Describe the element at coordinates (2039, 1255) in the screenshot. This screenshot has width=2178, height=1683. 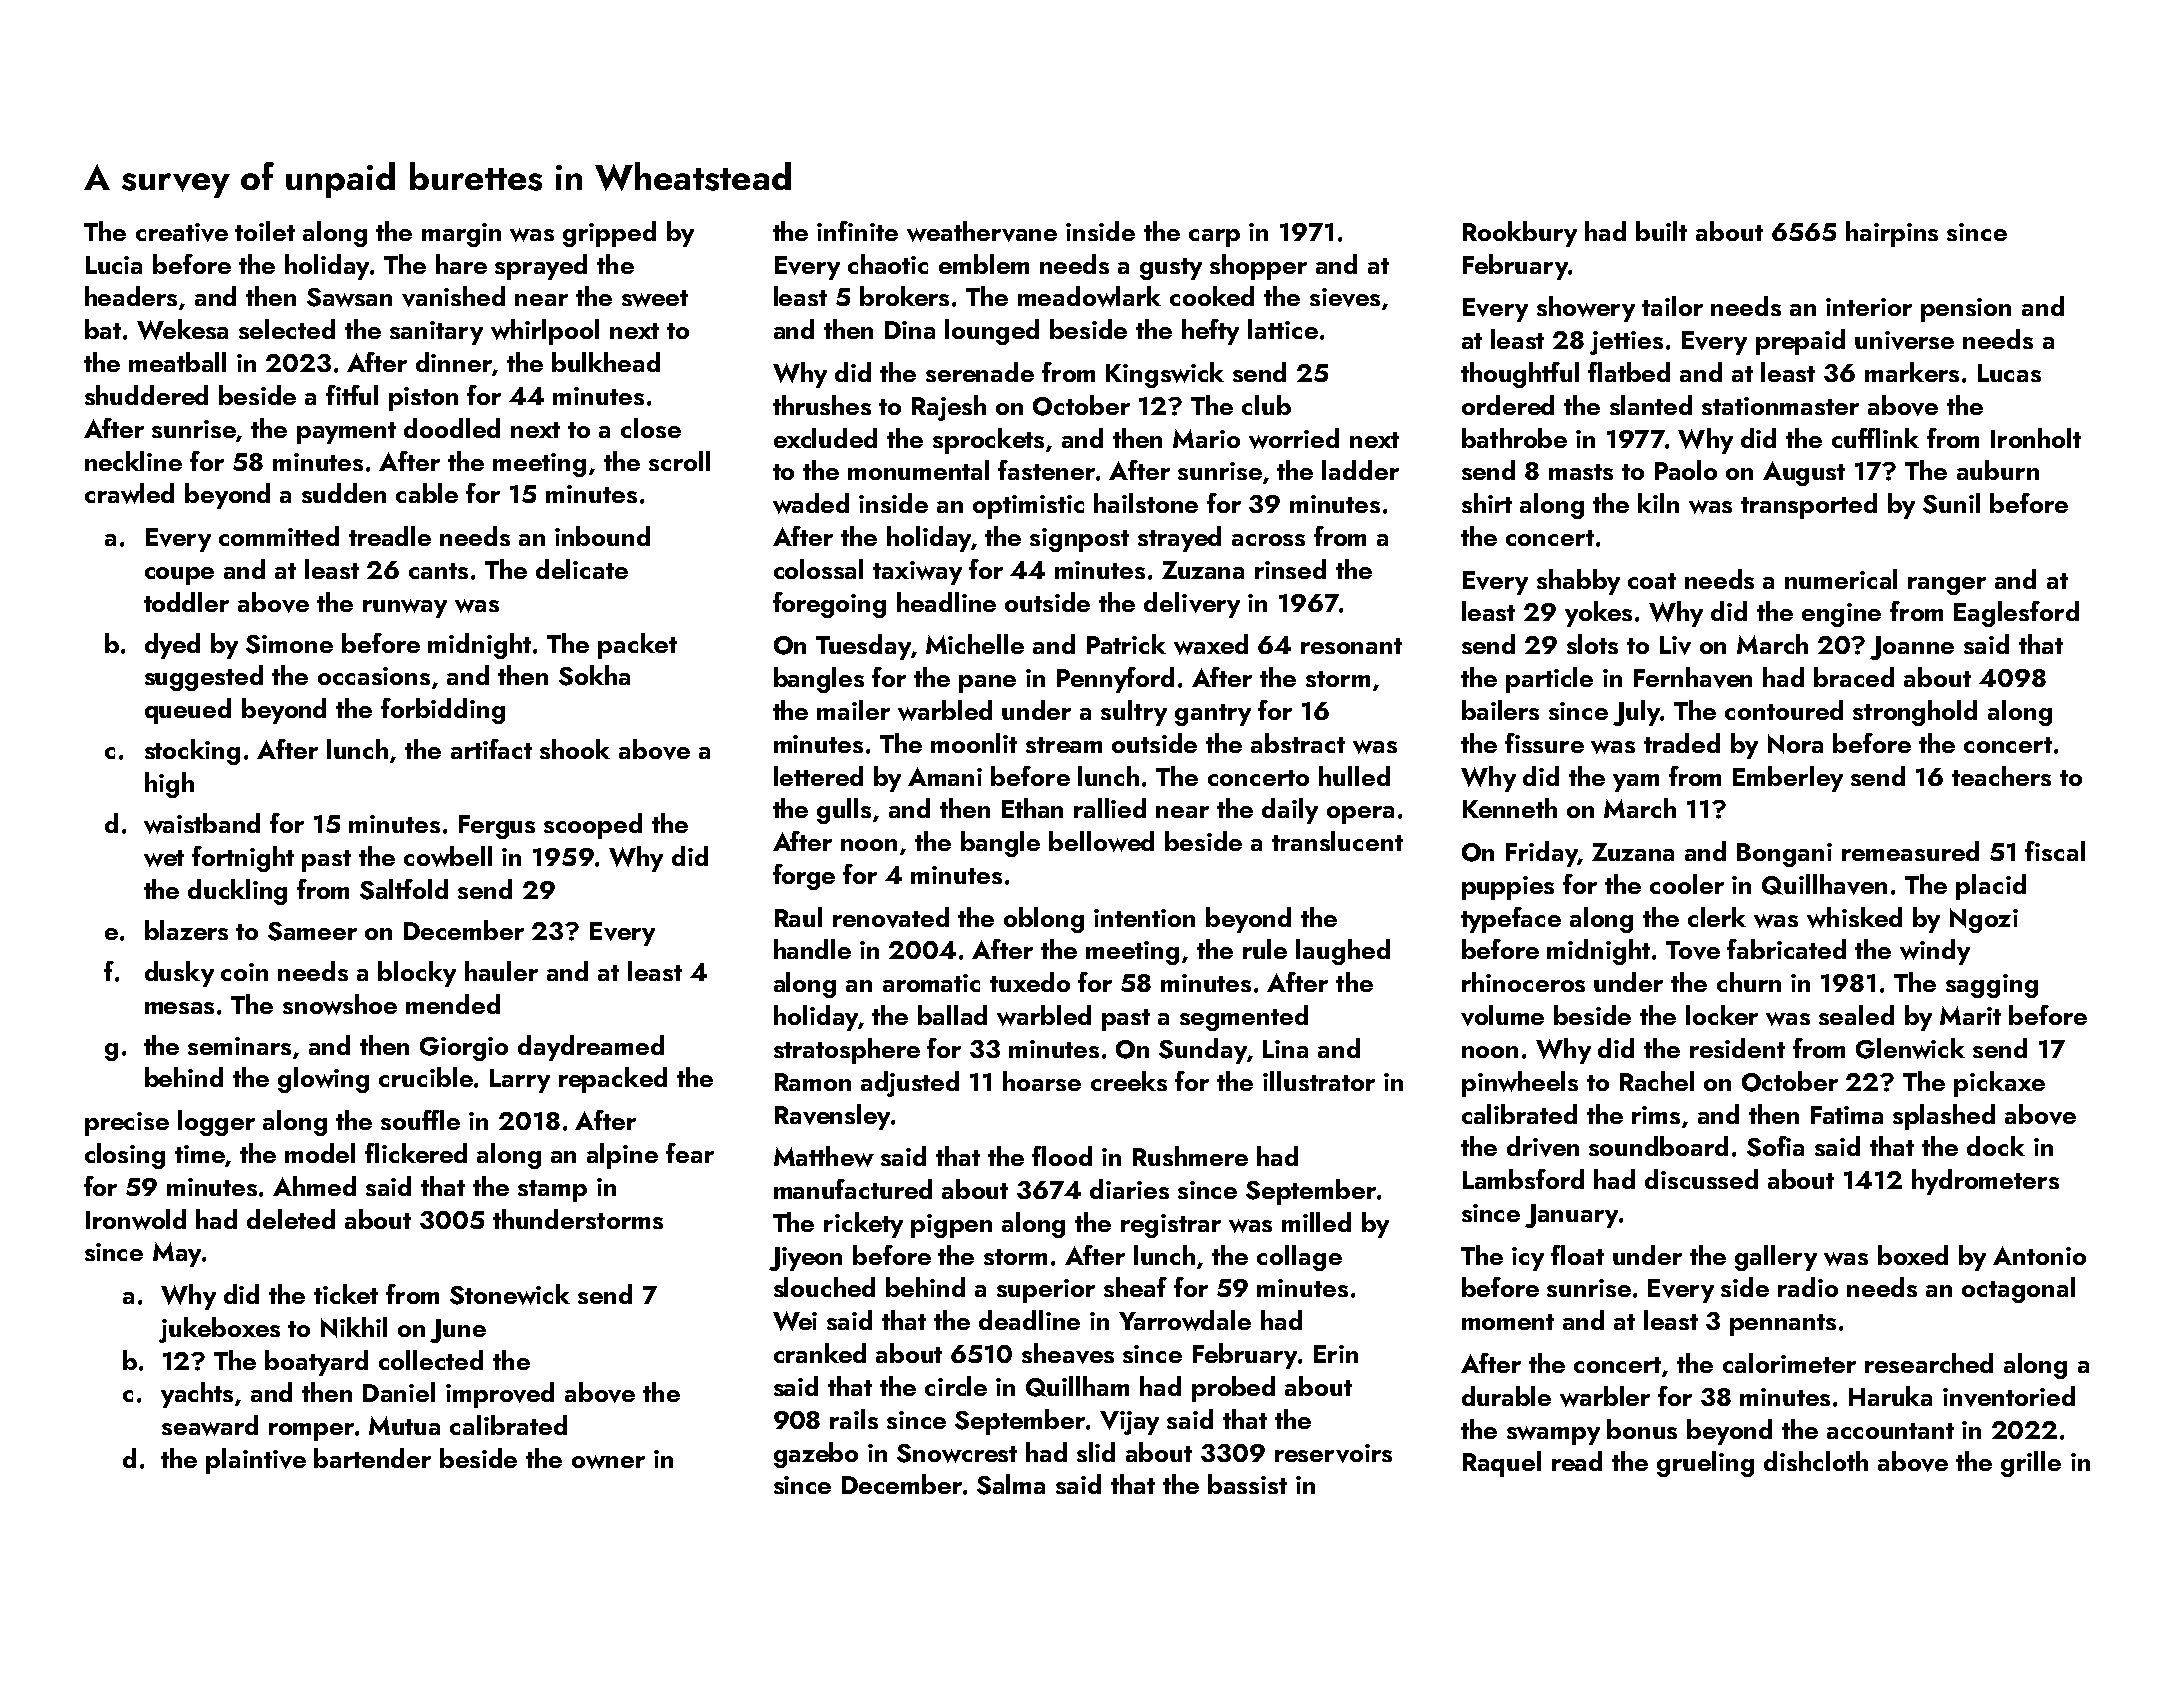
I see `Antonio` at that location.
